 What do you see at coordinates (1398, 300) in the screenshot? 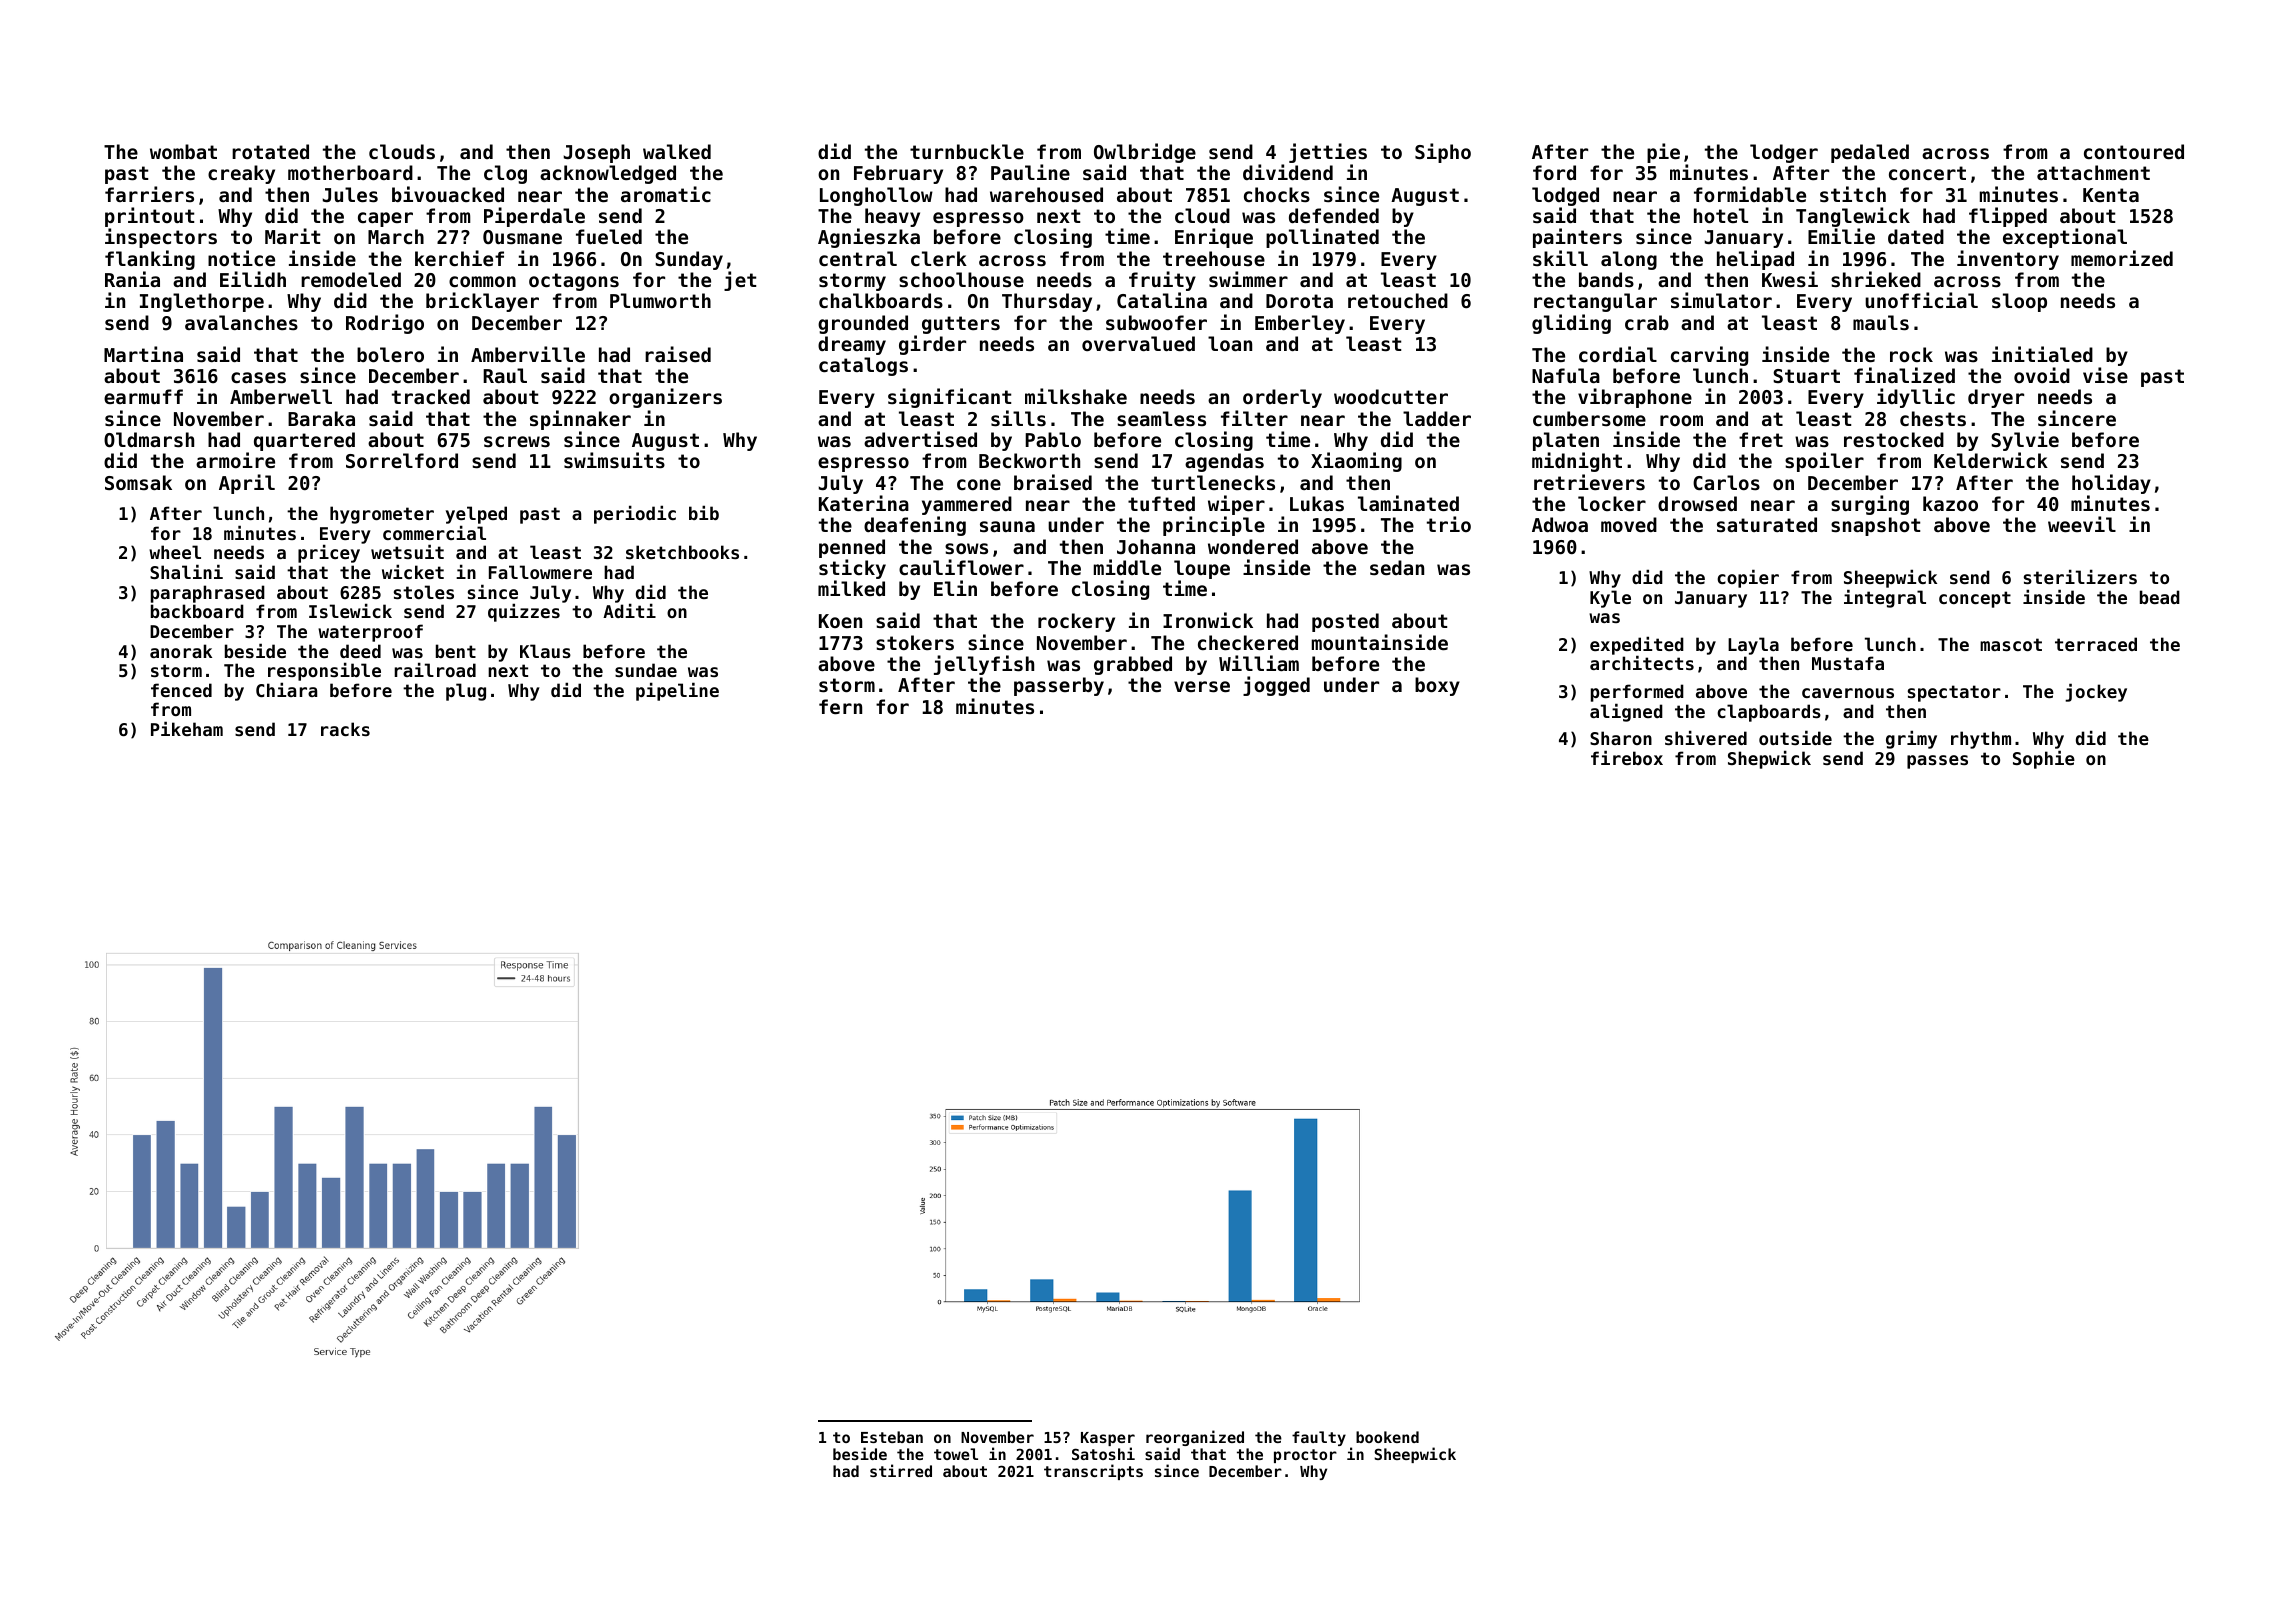
I see `retouched` at bounding box center [1398, 300].
